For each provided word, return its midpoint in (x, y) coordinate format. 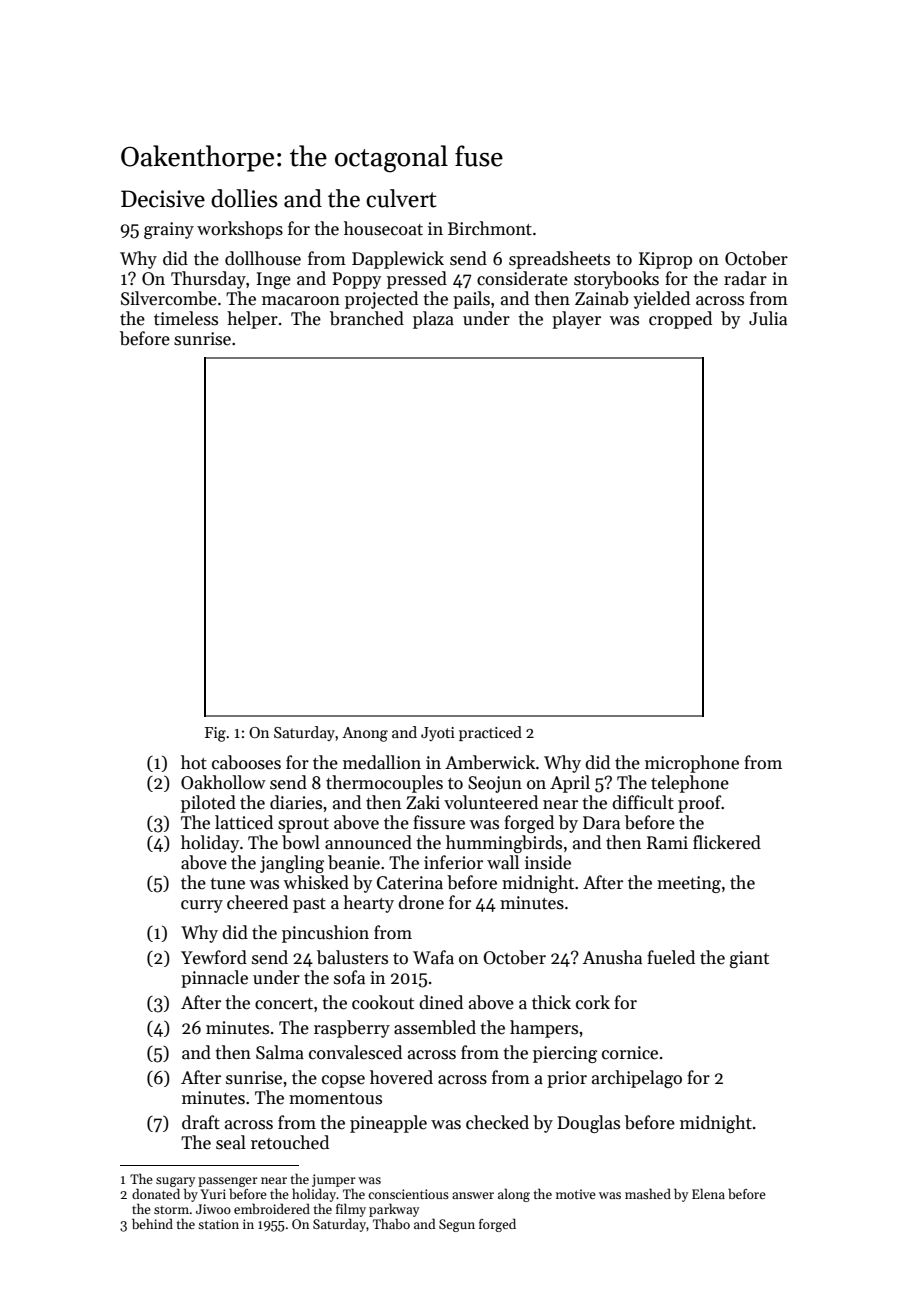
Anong (365, 734)
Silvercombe (169, 298)
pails (471, 300)
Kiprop (665, 260)
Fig (215, 734)
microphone (692, 764)
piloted (208, 804)
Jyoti (438, 734)
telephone (690, 784)
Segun (457, 1225)
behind (152, 1223)
